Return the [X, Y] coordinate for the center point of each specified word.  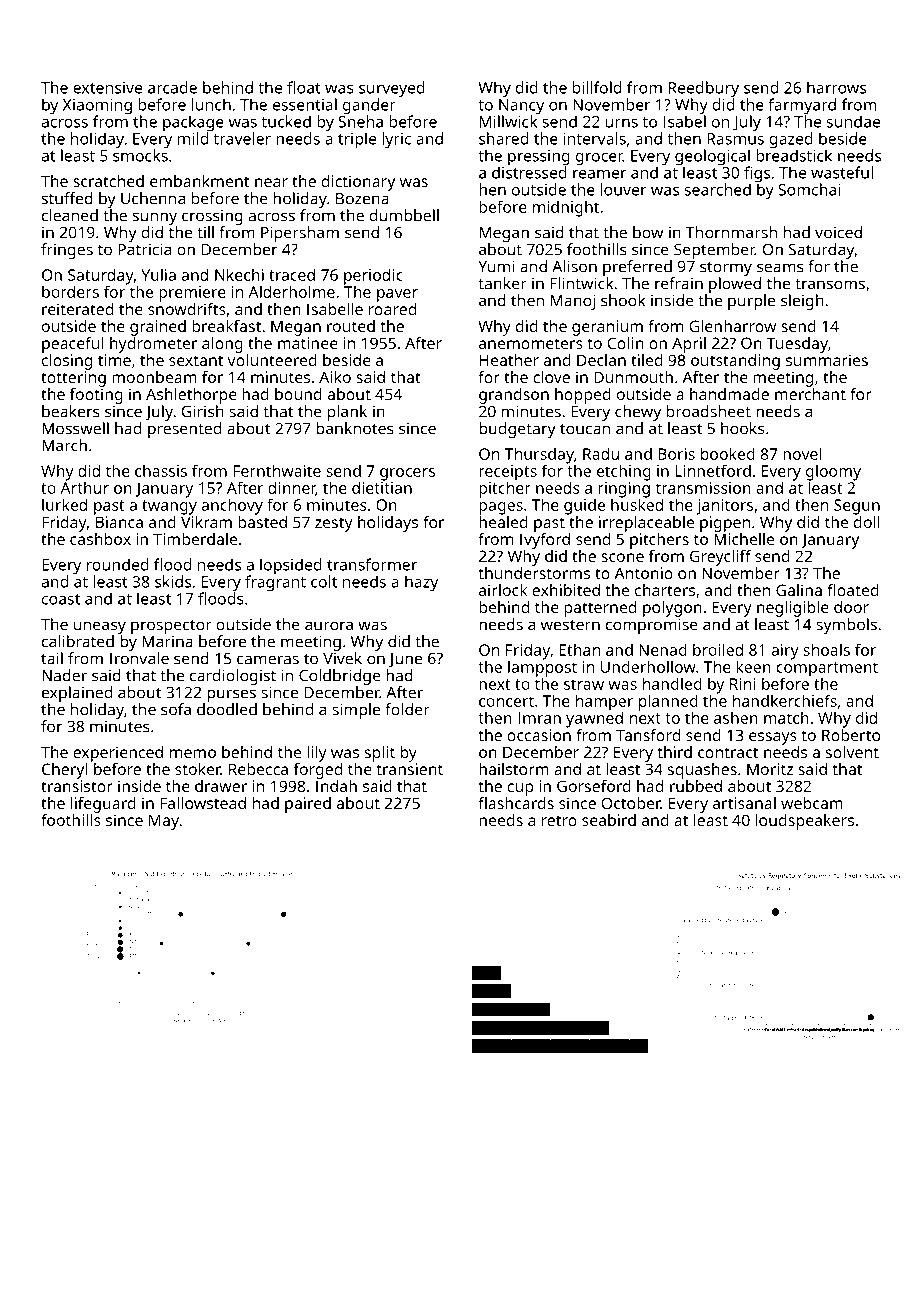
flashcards [516, 803]
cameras [268, 660]
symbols [846, 626]
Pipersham [300, 234]
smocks [140, 155]
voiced [838, 232]
